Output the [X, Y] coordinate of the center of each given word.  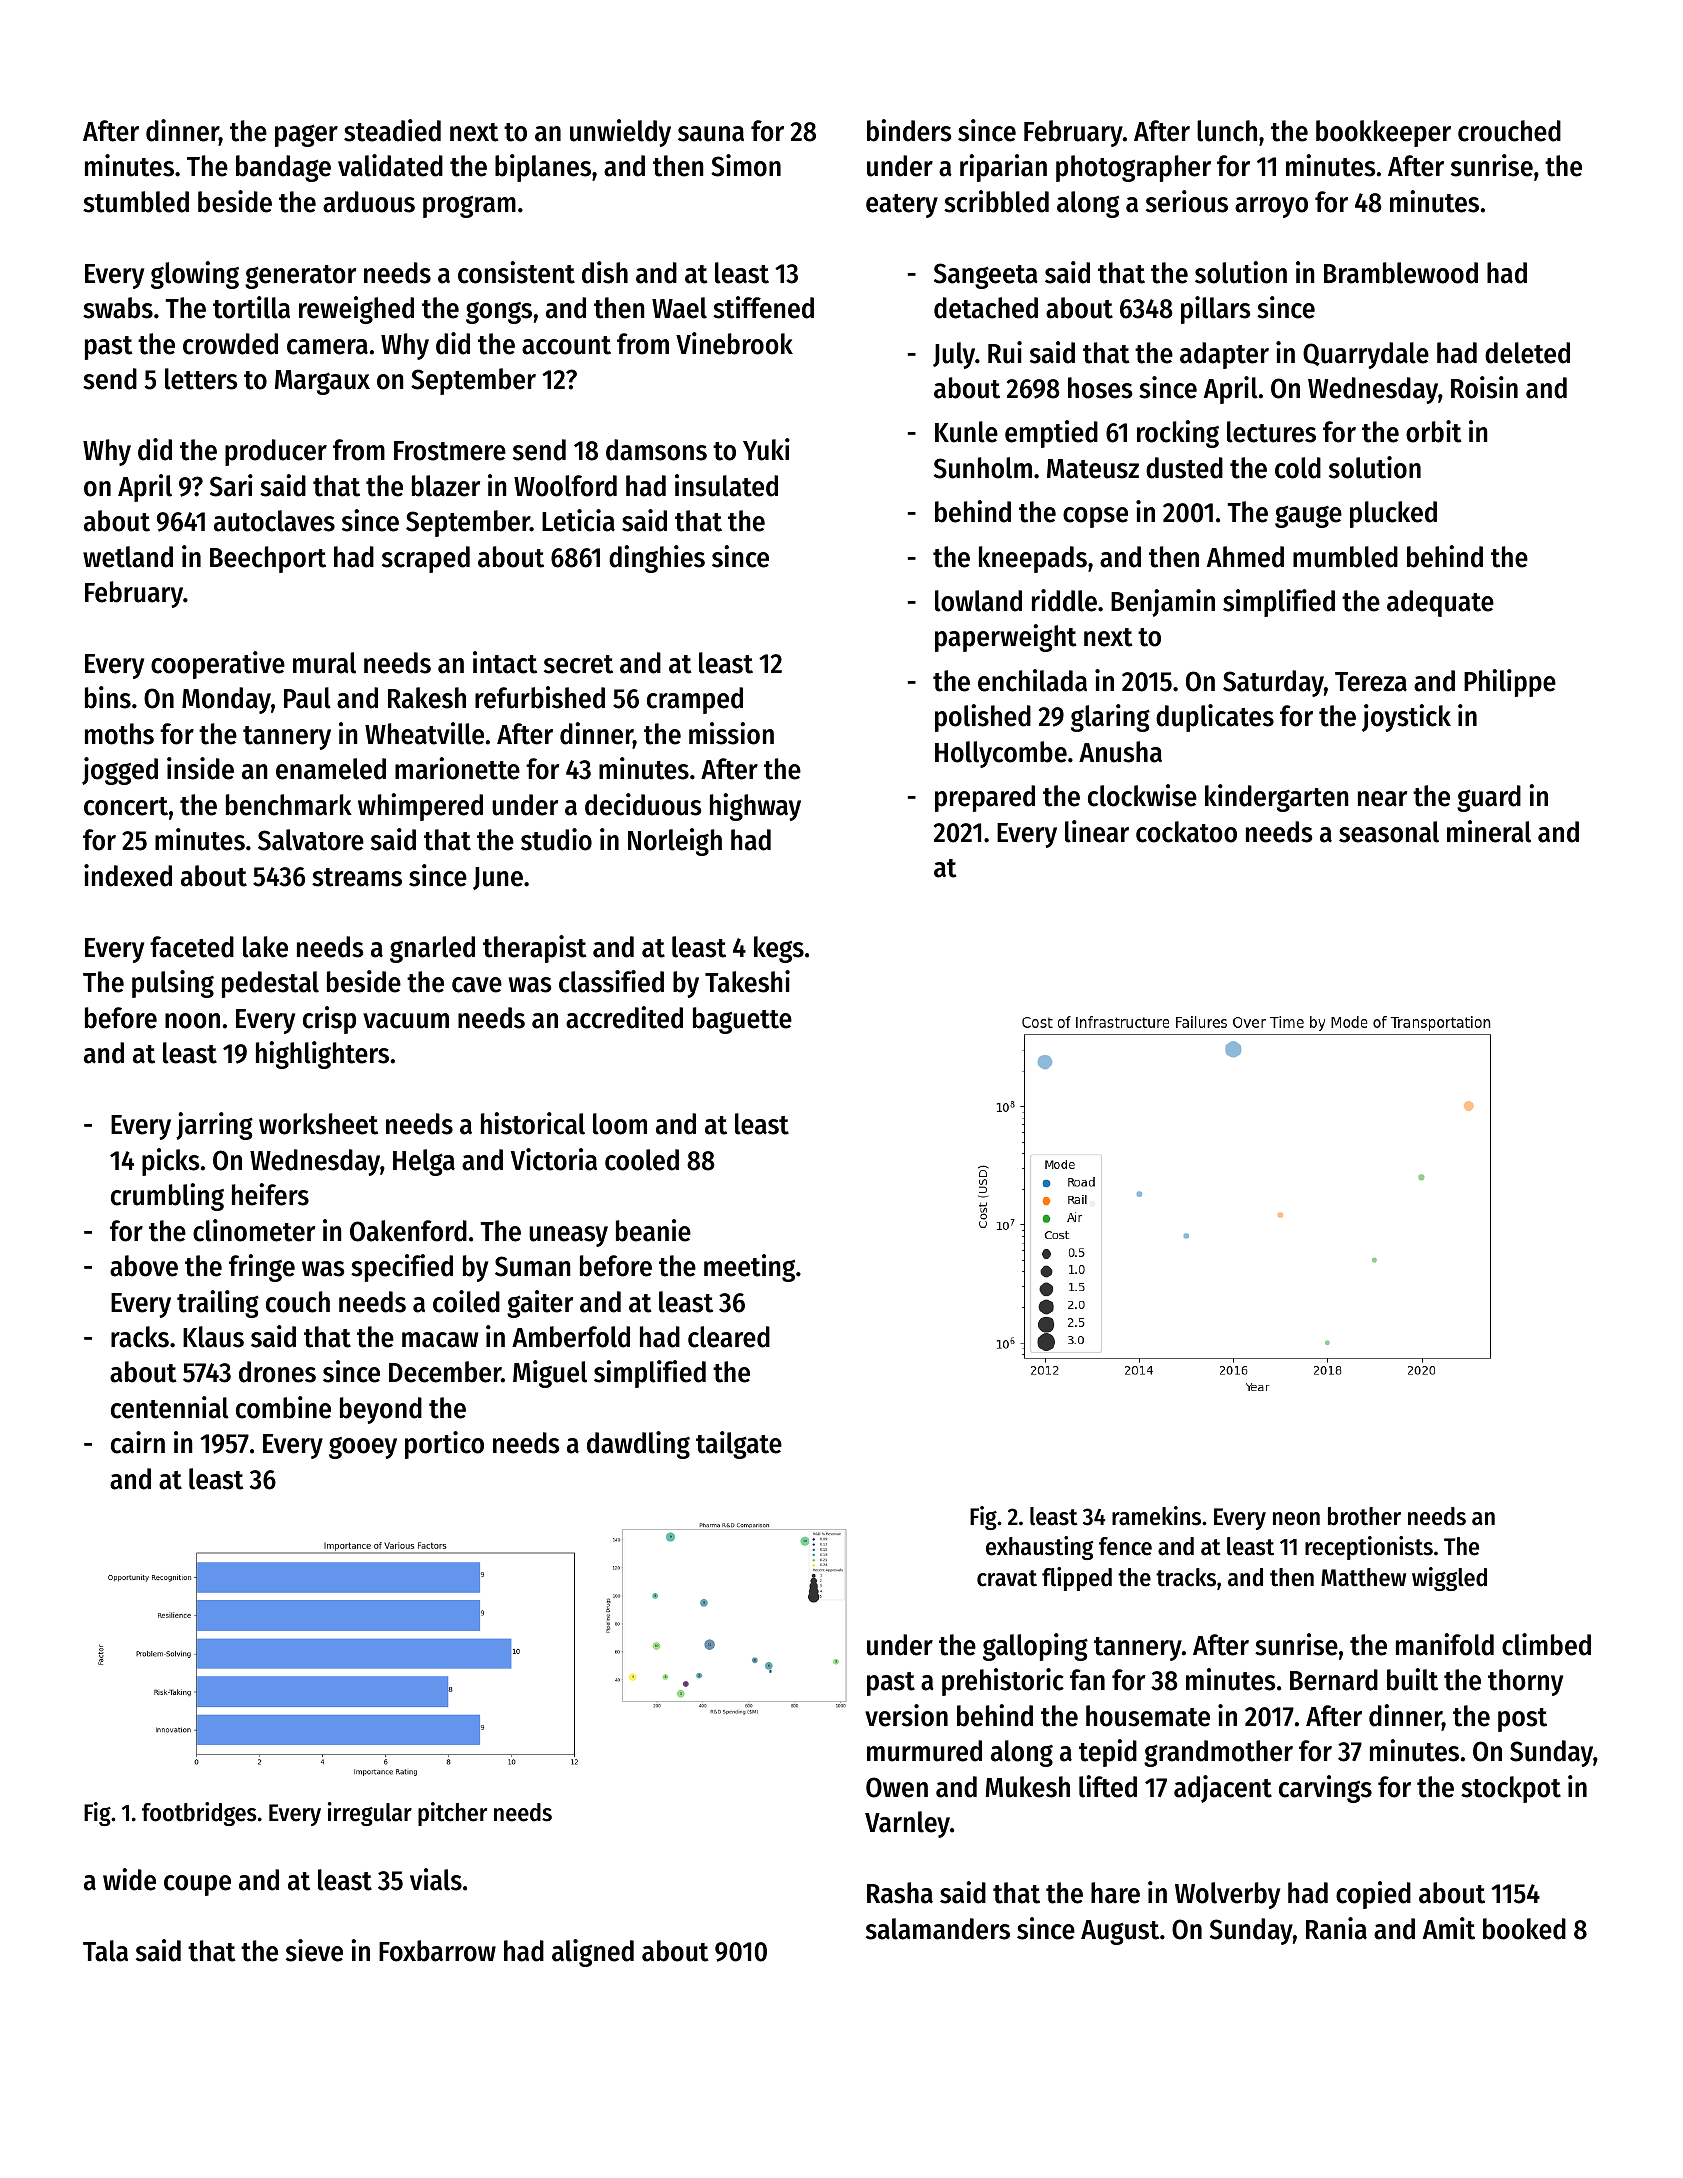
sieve [314, 1950]
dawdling [638, 1445]
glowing [195, 275]
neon [1296, 1519]
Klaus [213, 1337]
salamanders [938, 1929]
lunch [1227, 131]
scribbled [996, 201]
